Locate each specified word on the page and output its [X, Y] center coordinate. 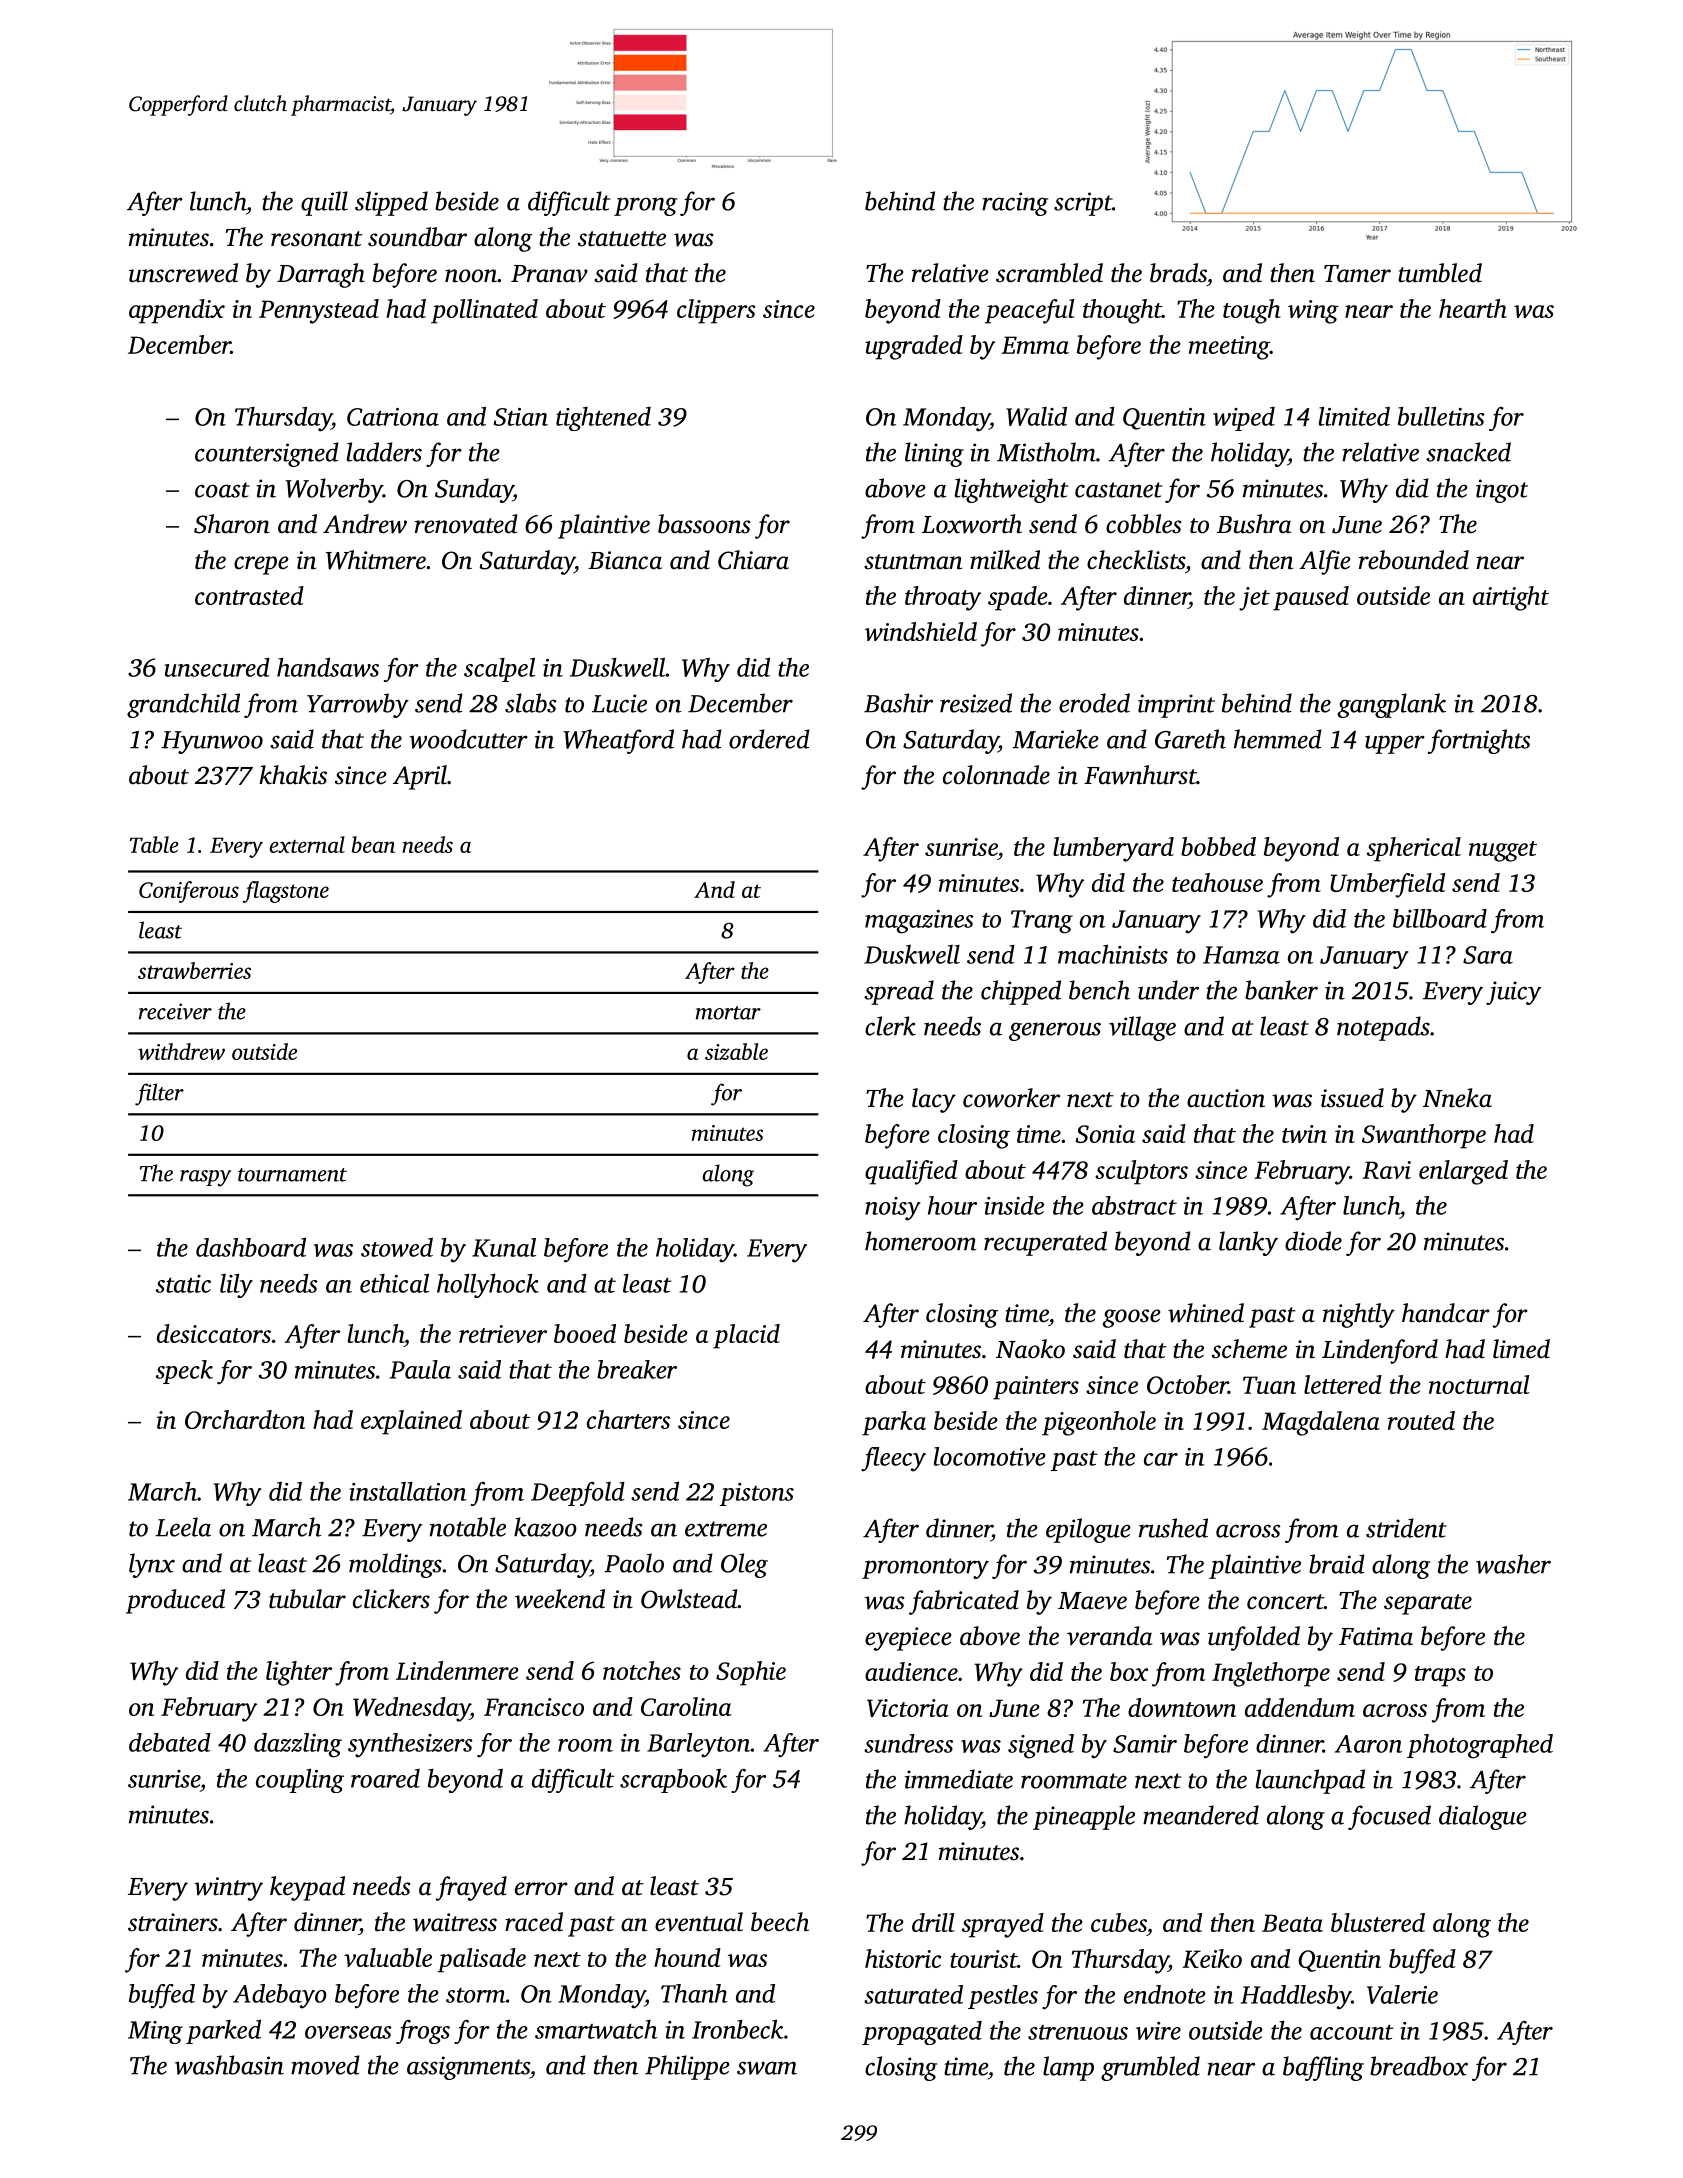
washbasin [229, 2065]
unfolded [1254, 1638]
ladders [384, 452]
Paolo [634, 1563]
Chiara [753, 560]
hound [687, 1957]
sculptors [1141, 1172]
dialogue [1483, 1817]
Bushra [1254, 524]
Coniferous [189, 892]
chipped [1021, 992]
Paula [420, 1369]
